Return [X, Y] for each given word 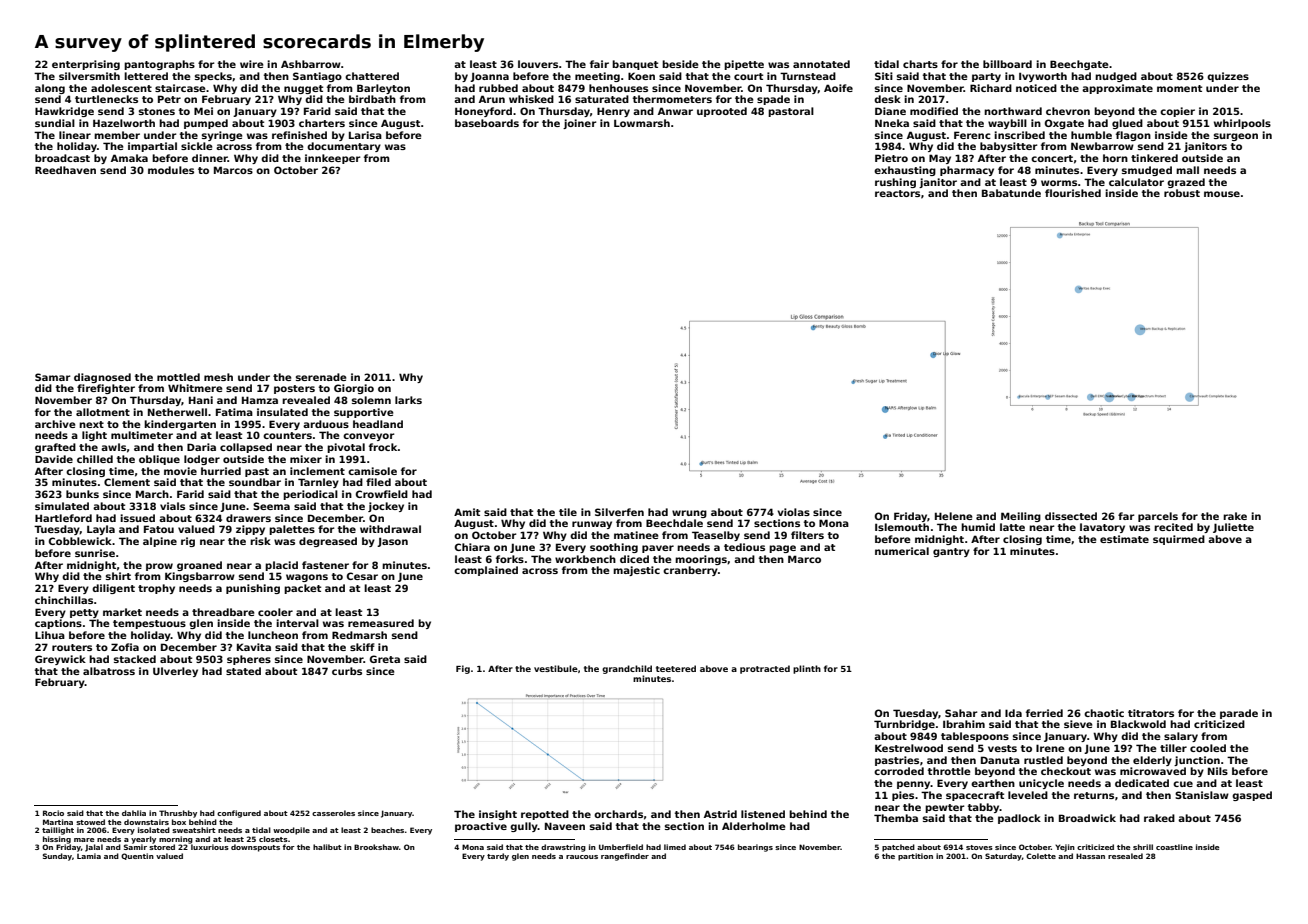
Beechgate [1079, 65]
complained [486, 571]
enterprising [86, 65]
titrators [1151, 713]
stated [243, 671]
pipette [744, 65]
